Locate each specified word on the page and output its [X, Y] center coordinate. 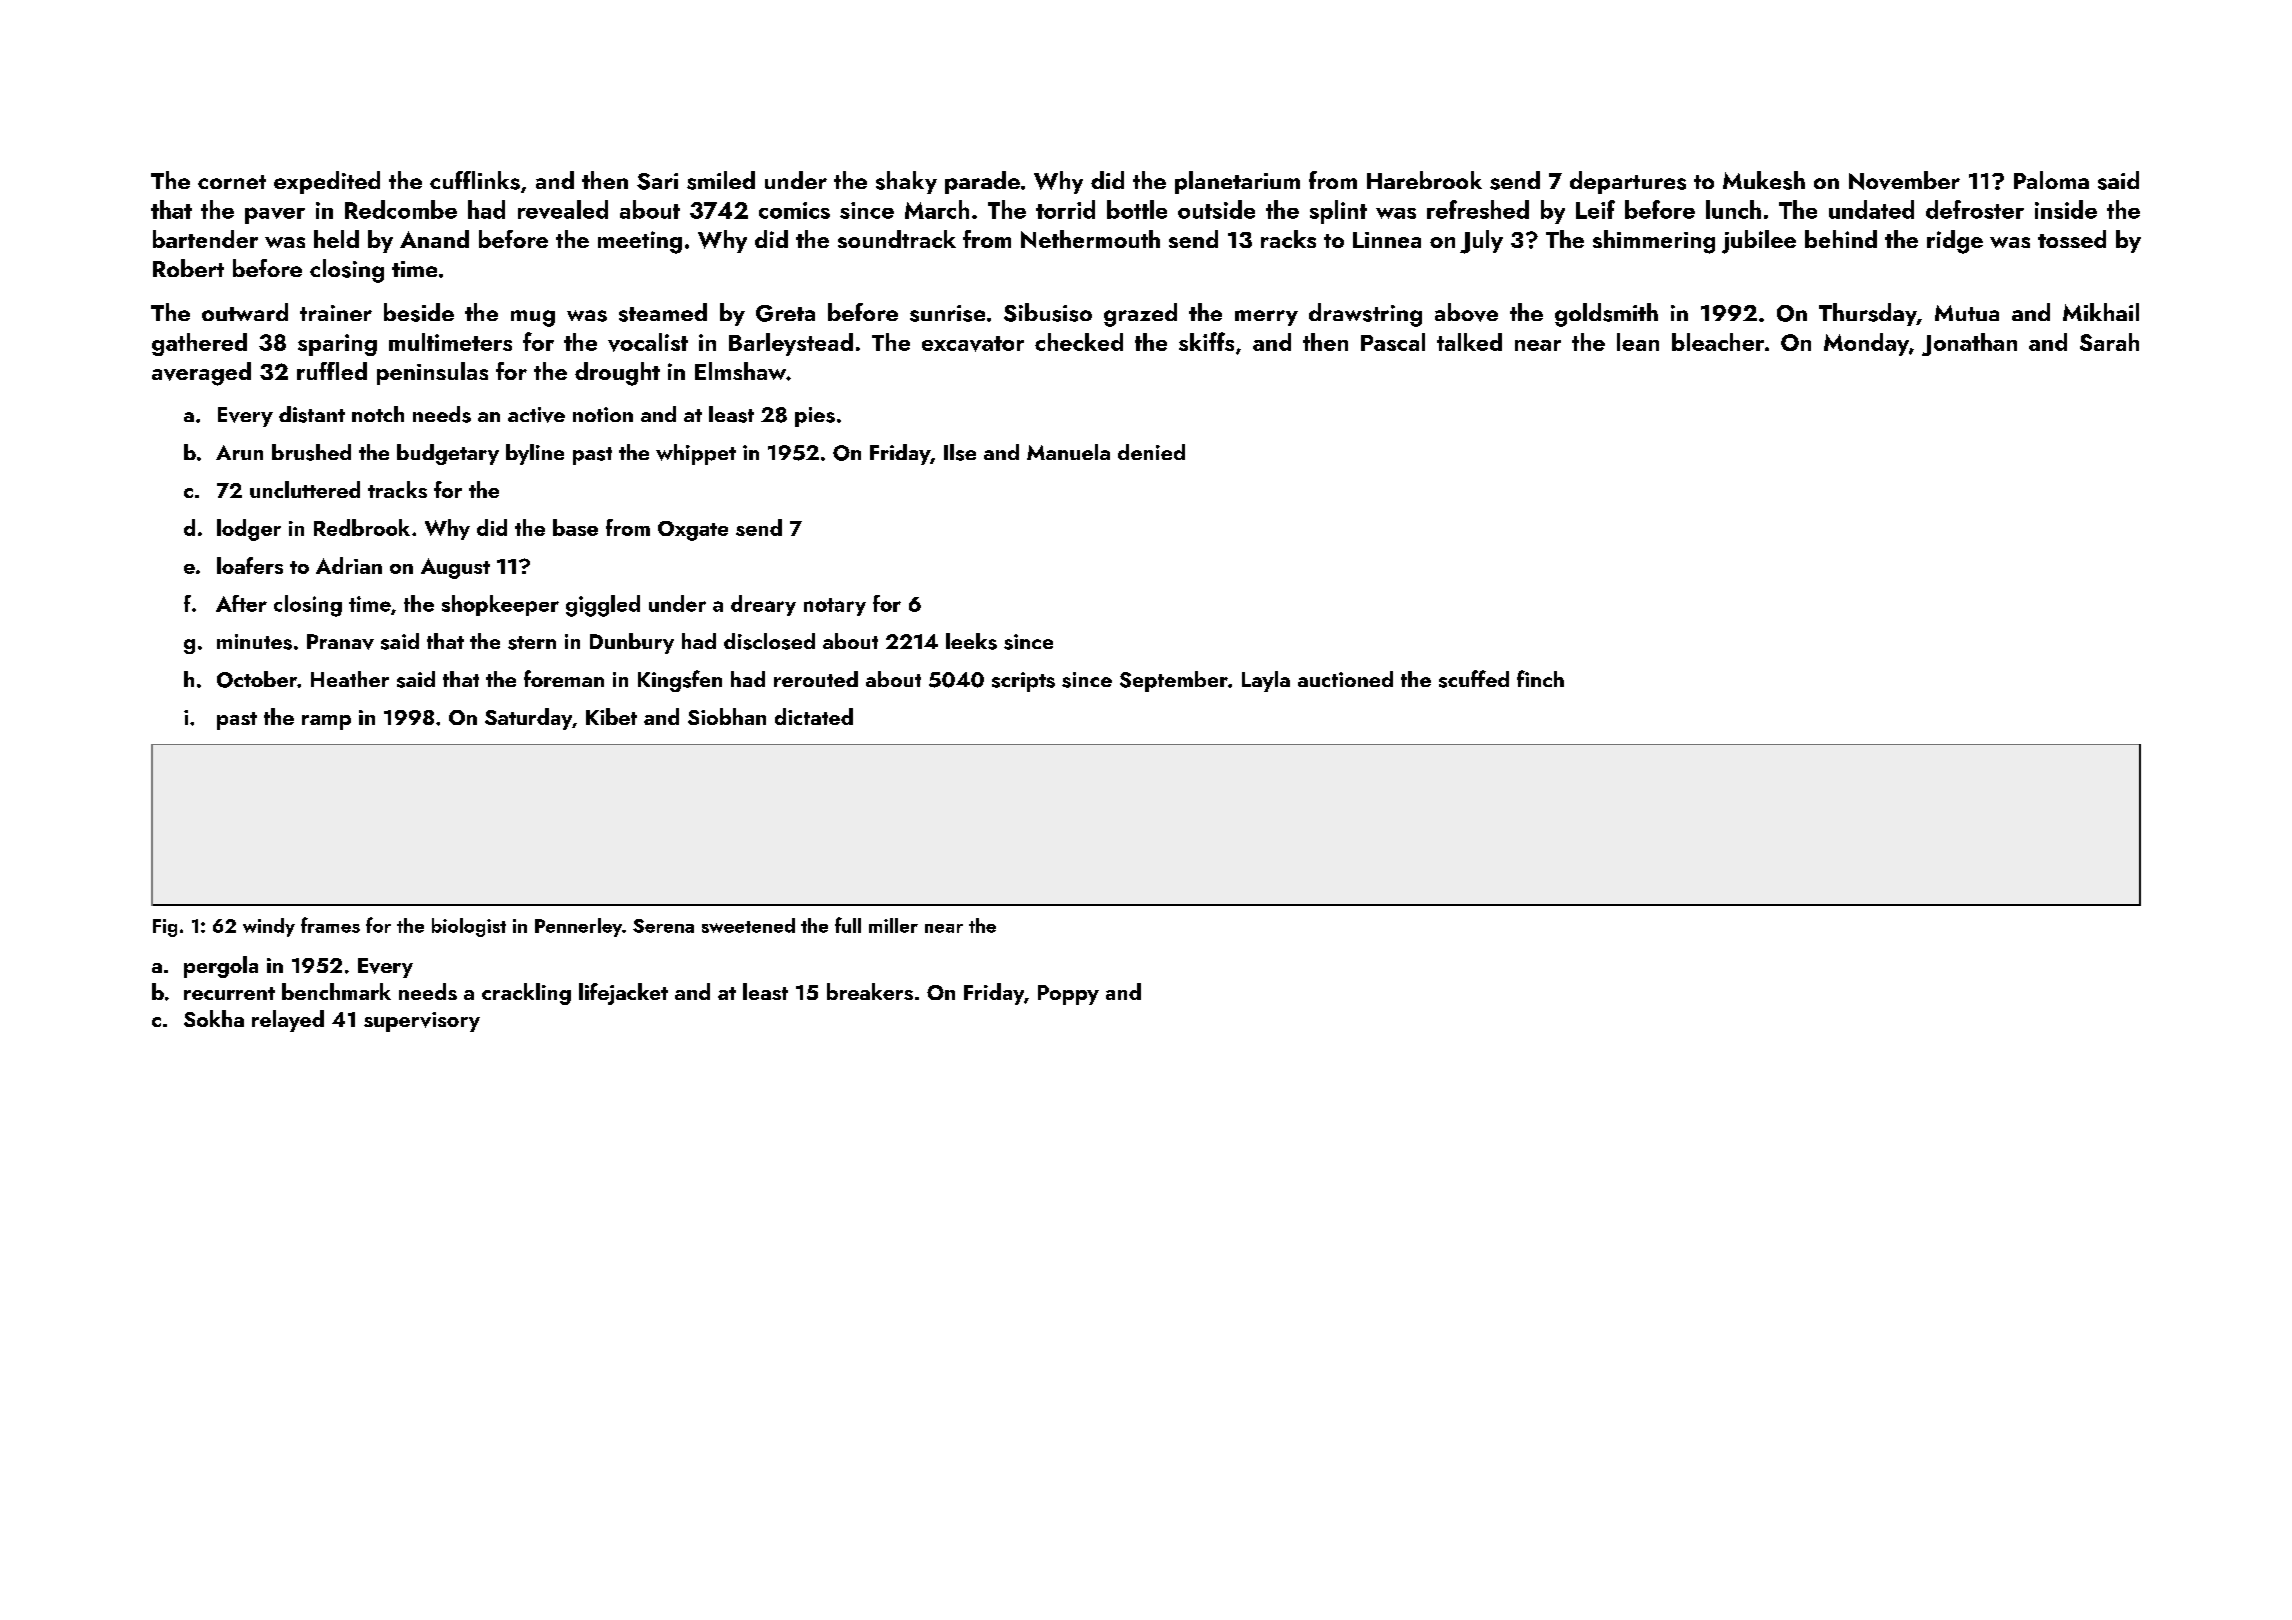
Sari [657, 181]
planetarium [1237, 182]
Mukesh [1764, 180]
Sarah [2109, 342]
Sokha [214, 1018]
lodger [249, 530]
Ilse [960, 452]
